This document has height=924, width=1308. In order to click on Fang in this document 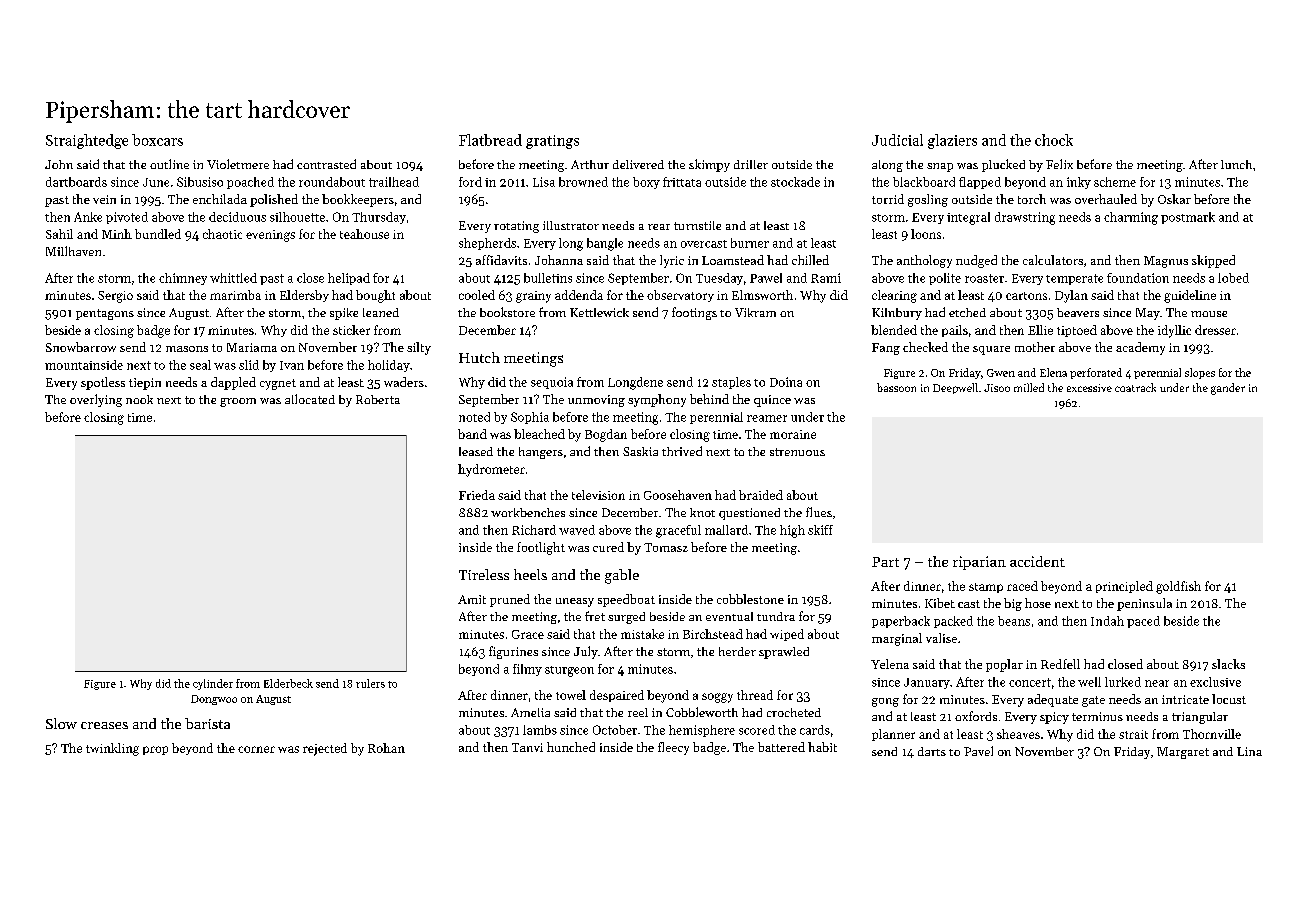, I will do `click(886, 349)`.
